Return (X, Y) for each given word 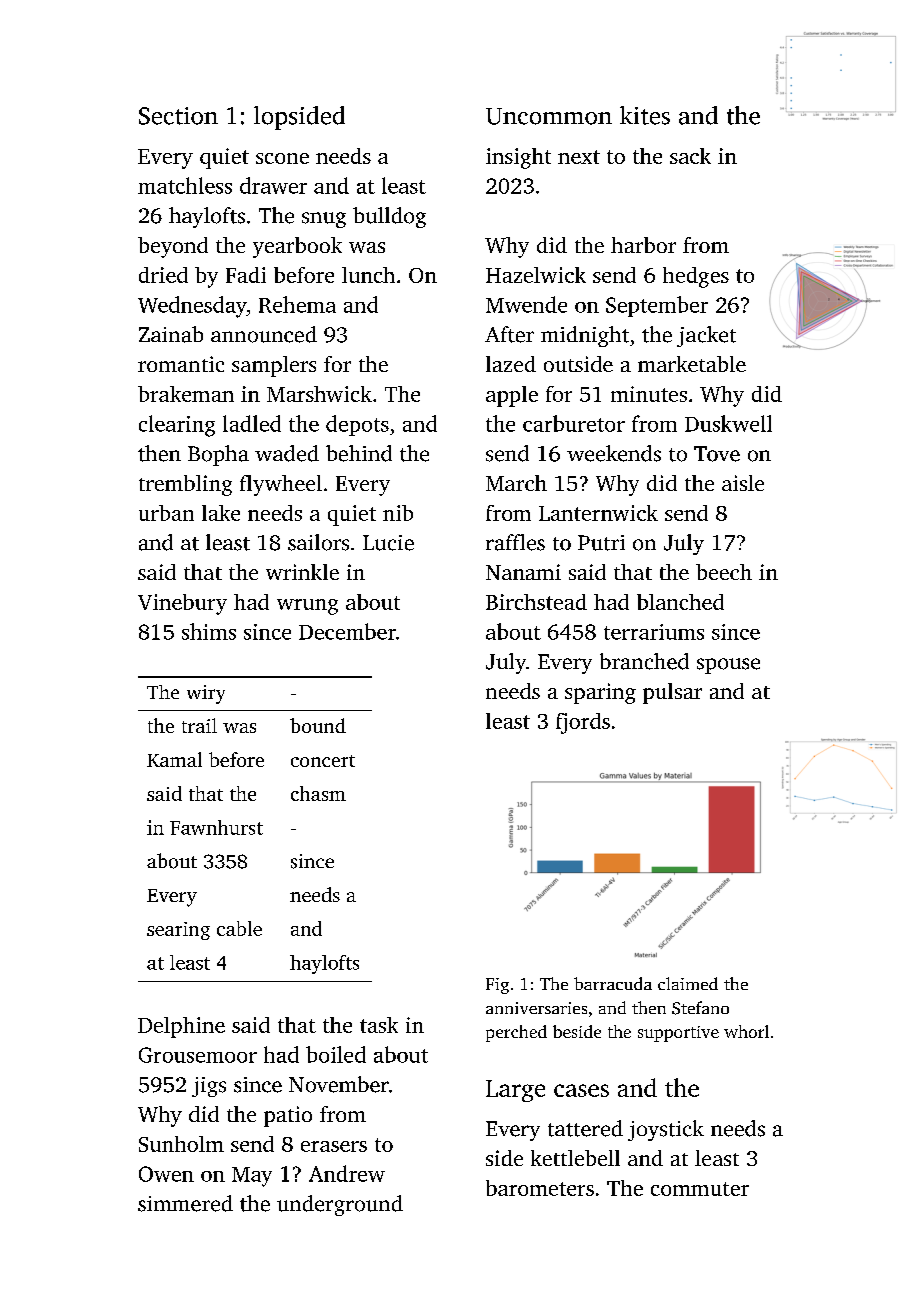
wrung (307, 607)
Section (178, 116)
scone (282, 158)
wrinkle (302, 572)
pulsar (672, 693)
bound (318, 725)
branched (644, 661)
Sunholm (181, 1144)
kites (645, 115)
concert (323, 761)
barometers (540, 1188)
